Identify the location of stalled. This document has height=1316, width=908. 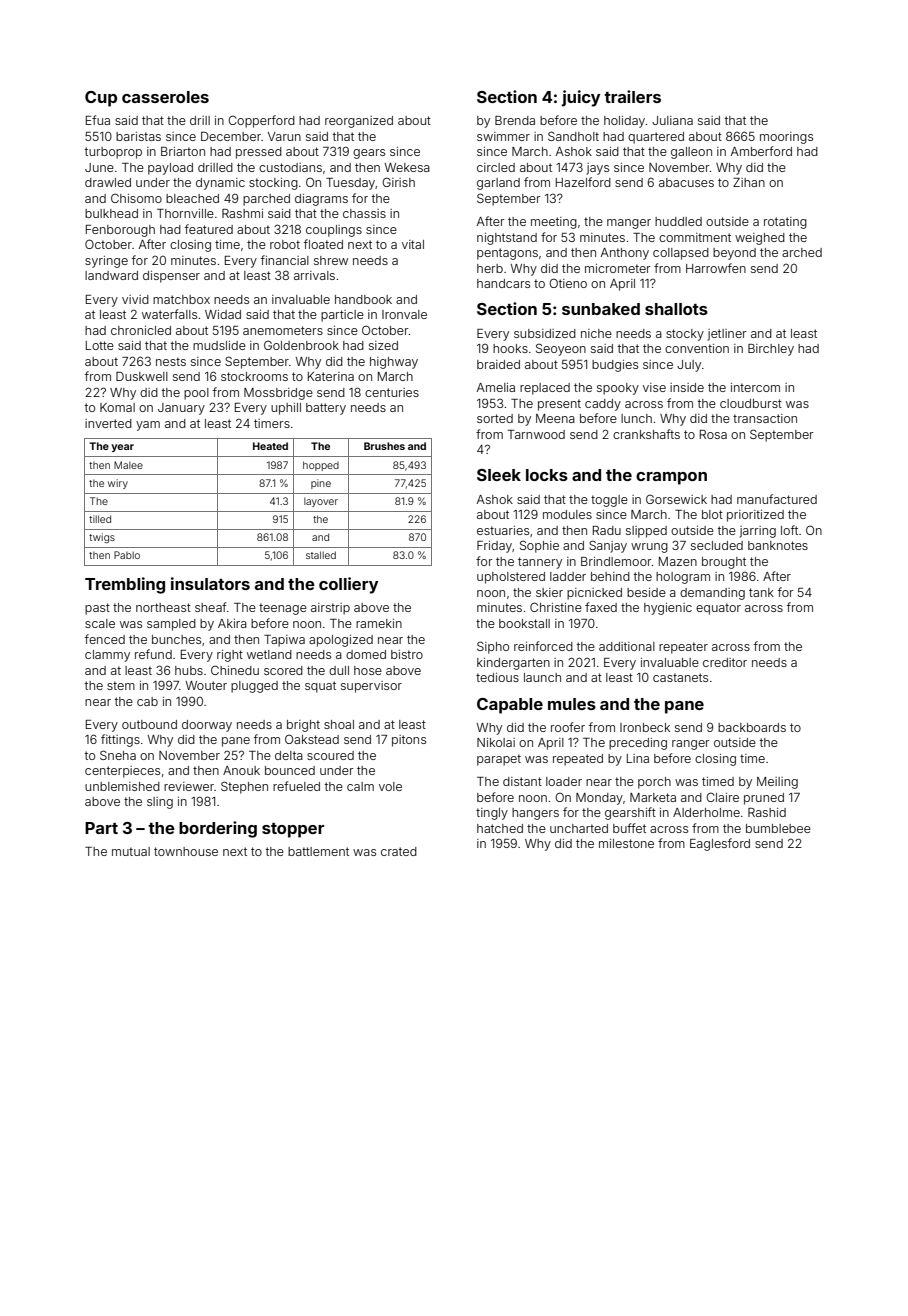
(321, 555).
